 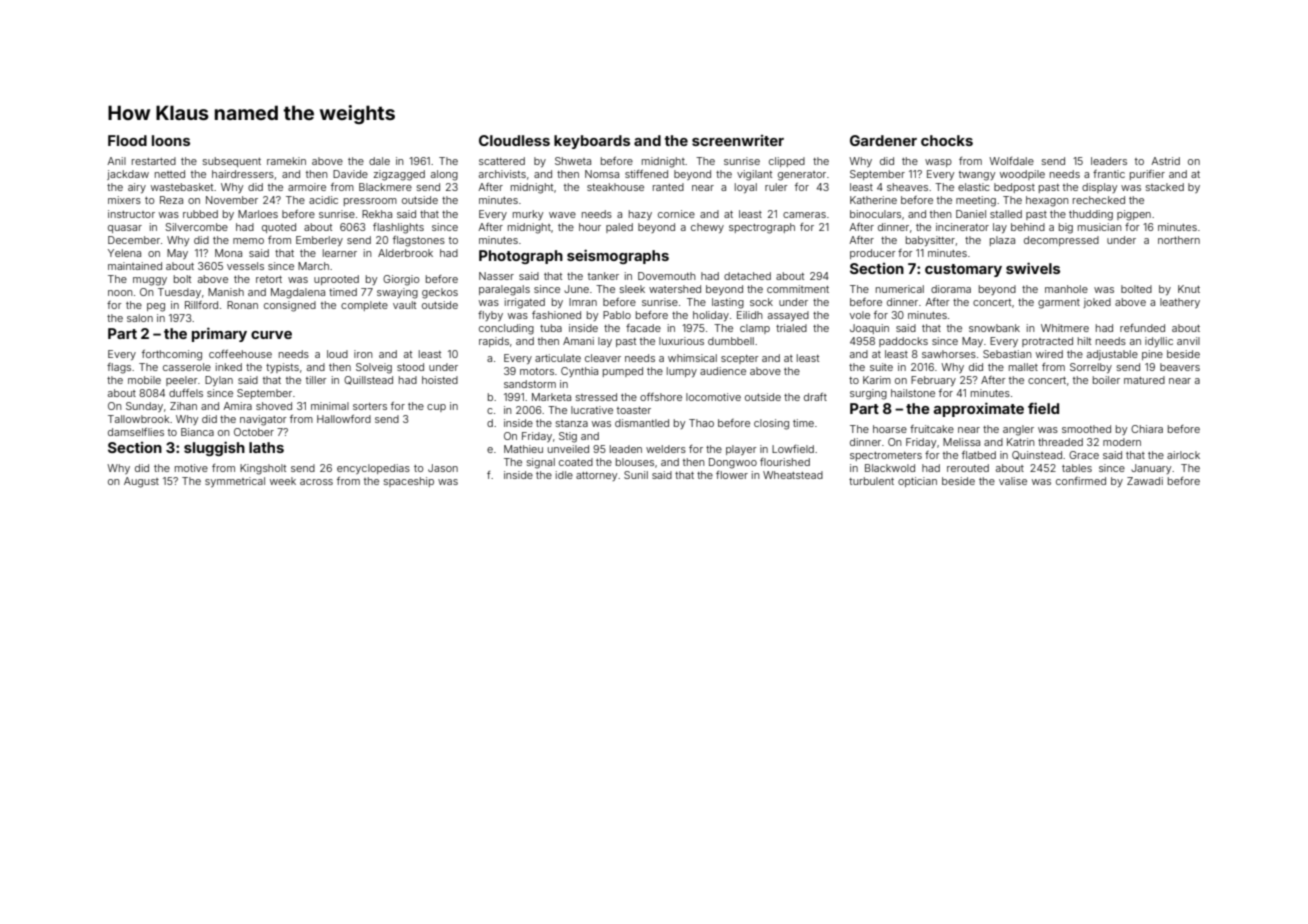 What do you see at coordinates (286, 161) in the document?
I see `ramekin` at bounding box center [286, 161].
